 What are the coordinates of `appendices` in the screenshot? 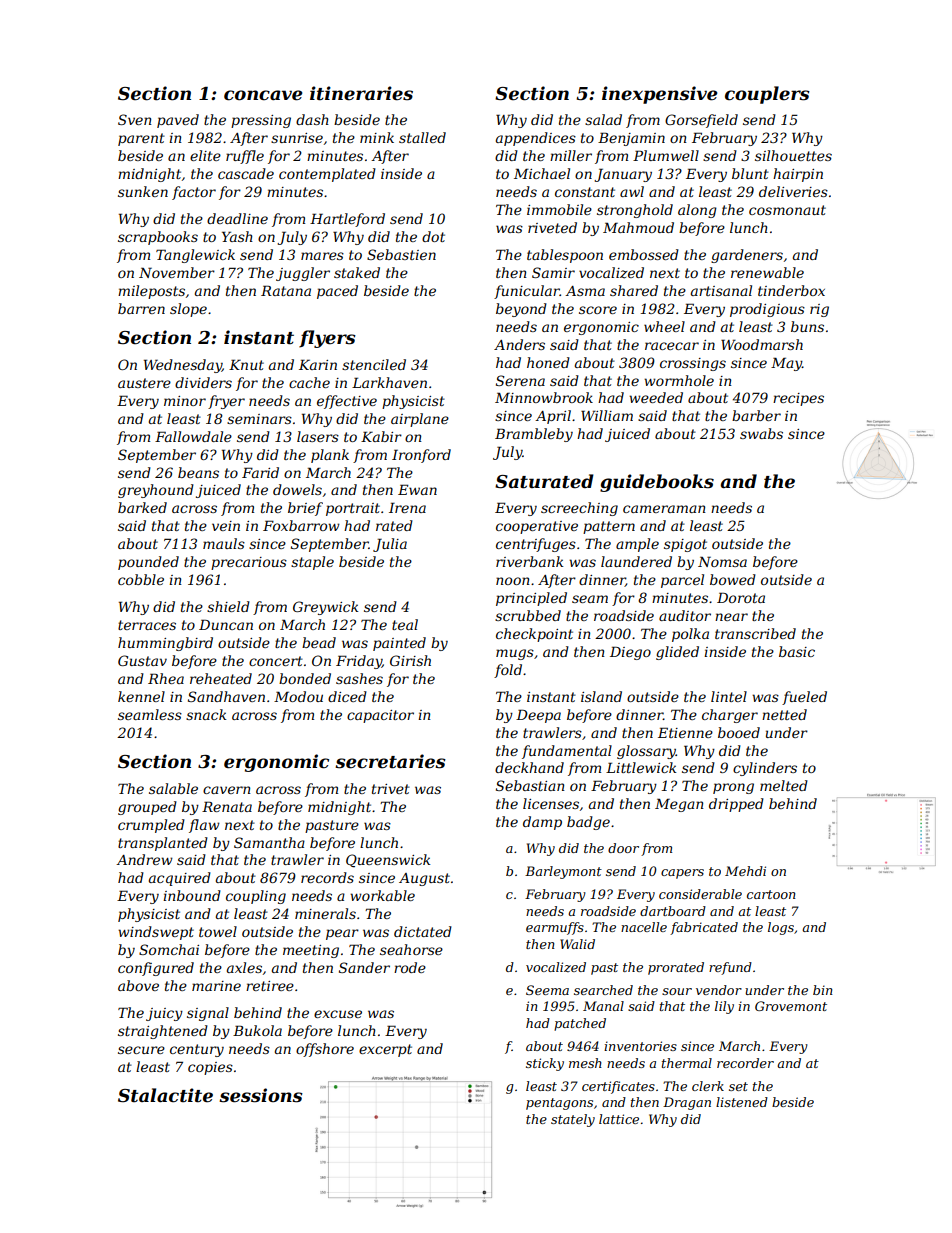 It's located at (536, 139).
